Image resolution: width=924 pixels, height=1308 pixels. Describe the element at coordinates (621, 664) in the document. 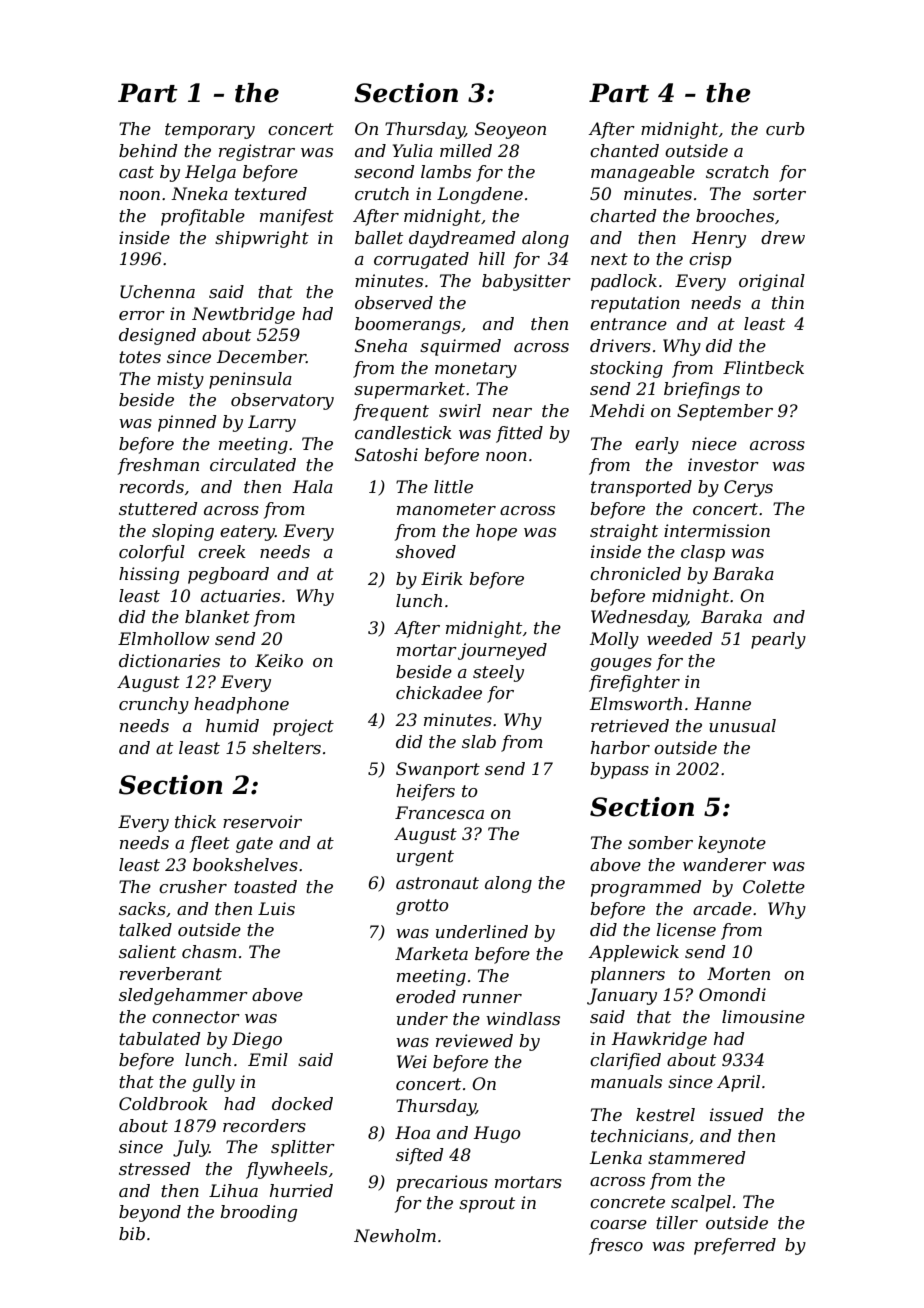

I see `gouges` at that location.
